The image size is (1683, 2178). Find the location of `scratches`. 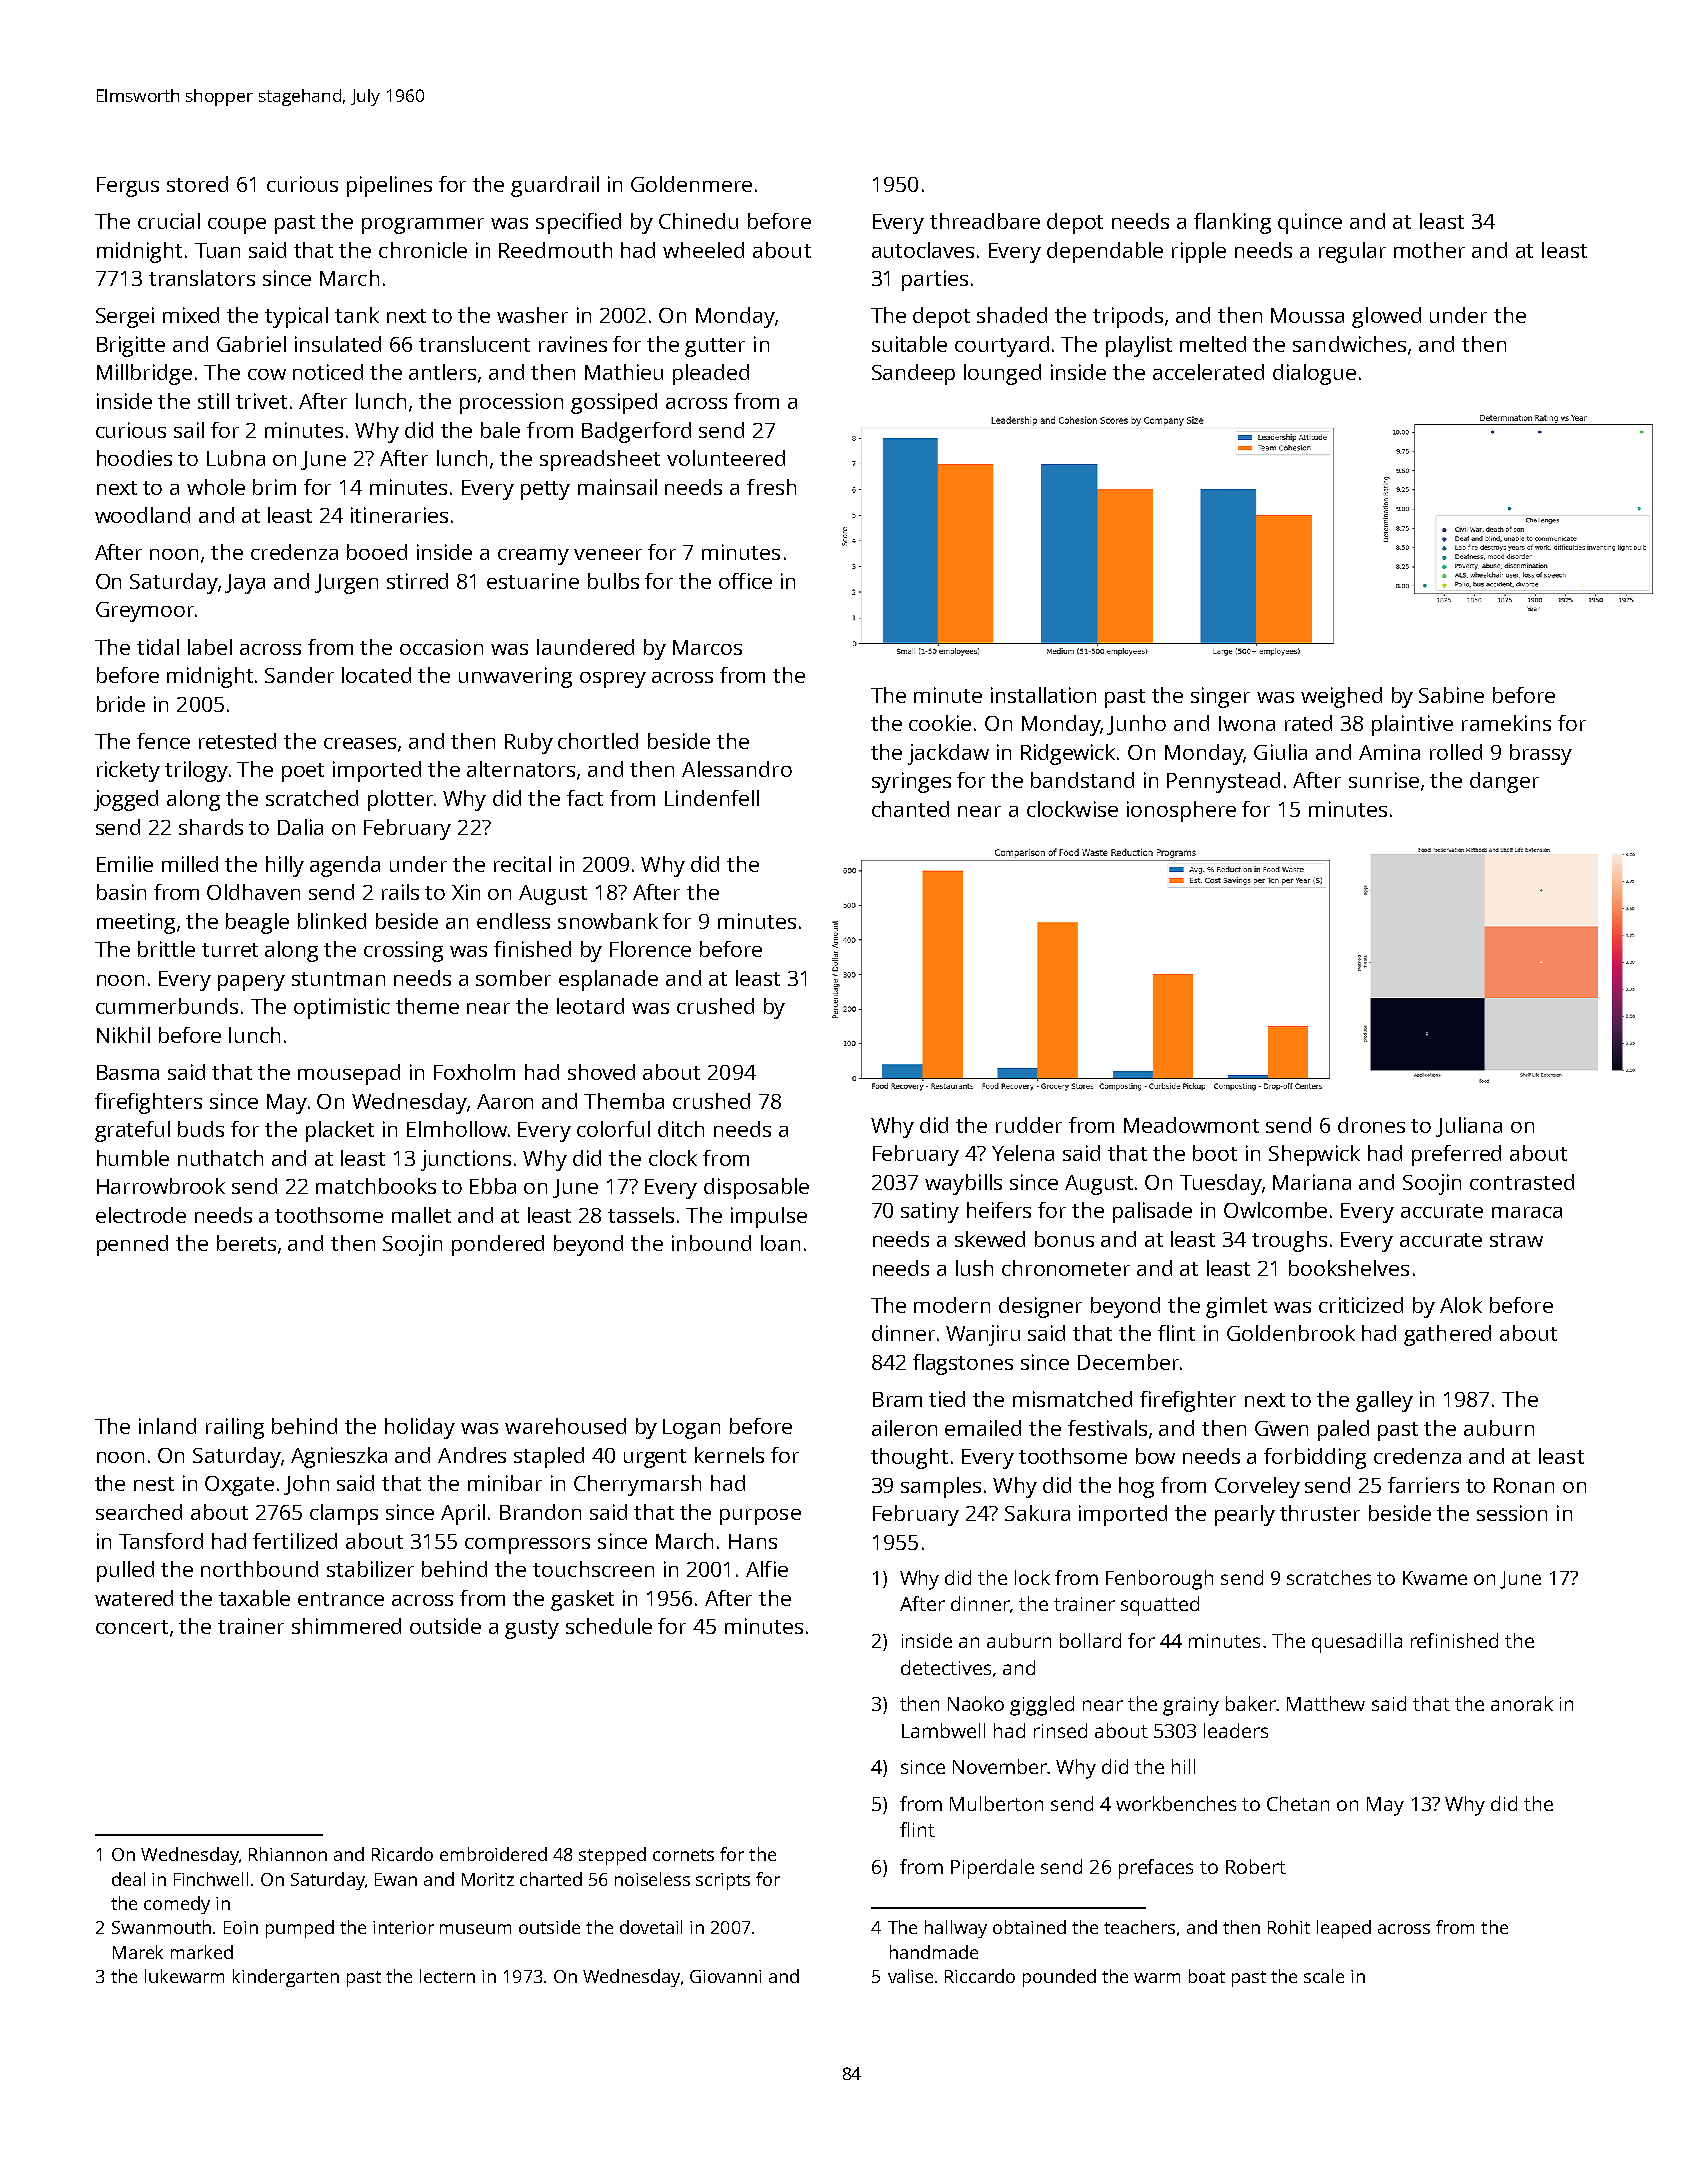

scratches is located at coordinates (1329, 1577).
